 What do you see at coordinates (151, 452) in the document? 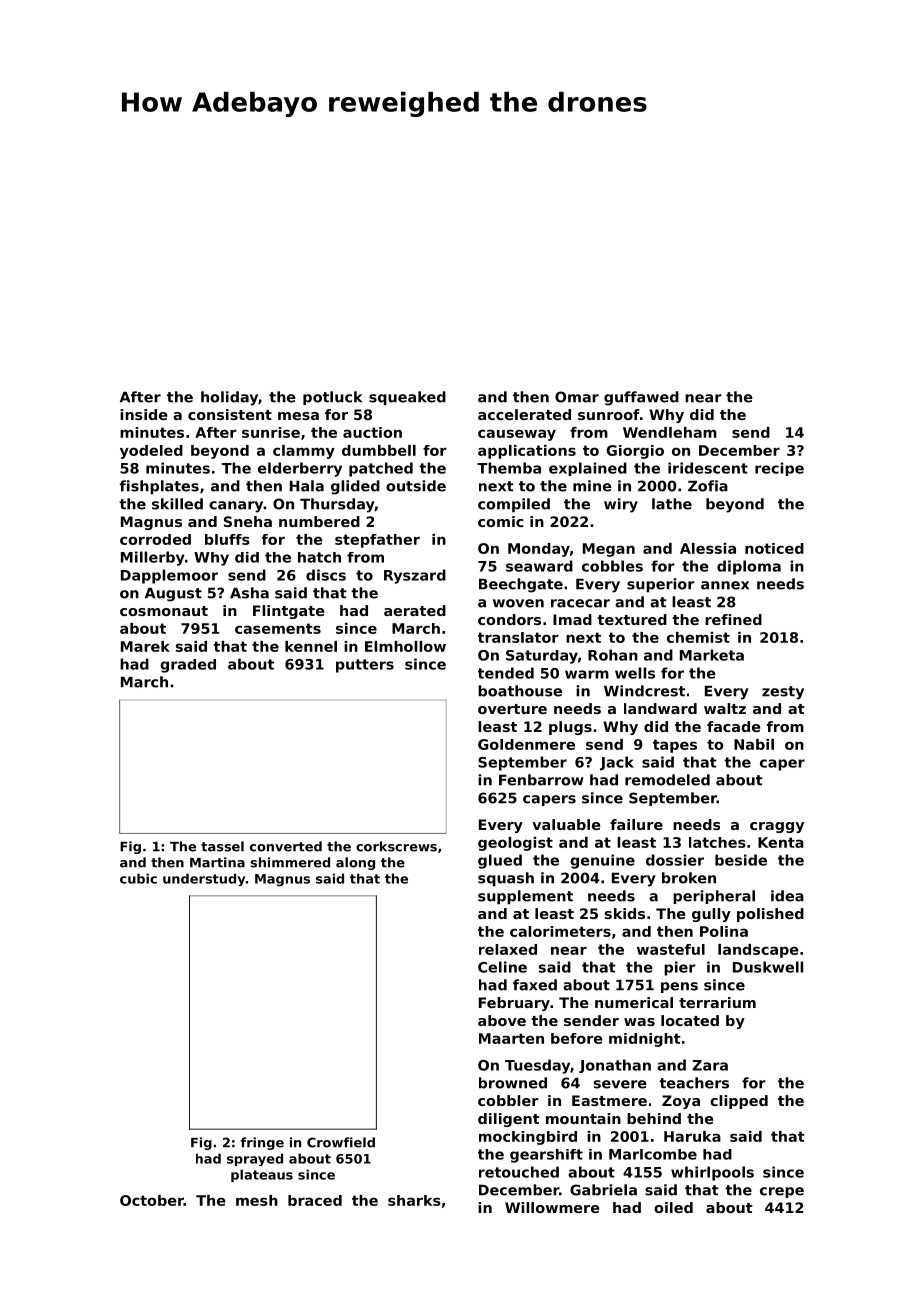
I see `yodeled` at bounding box center [151, 452].
